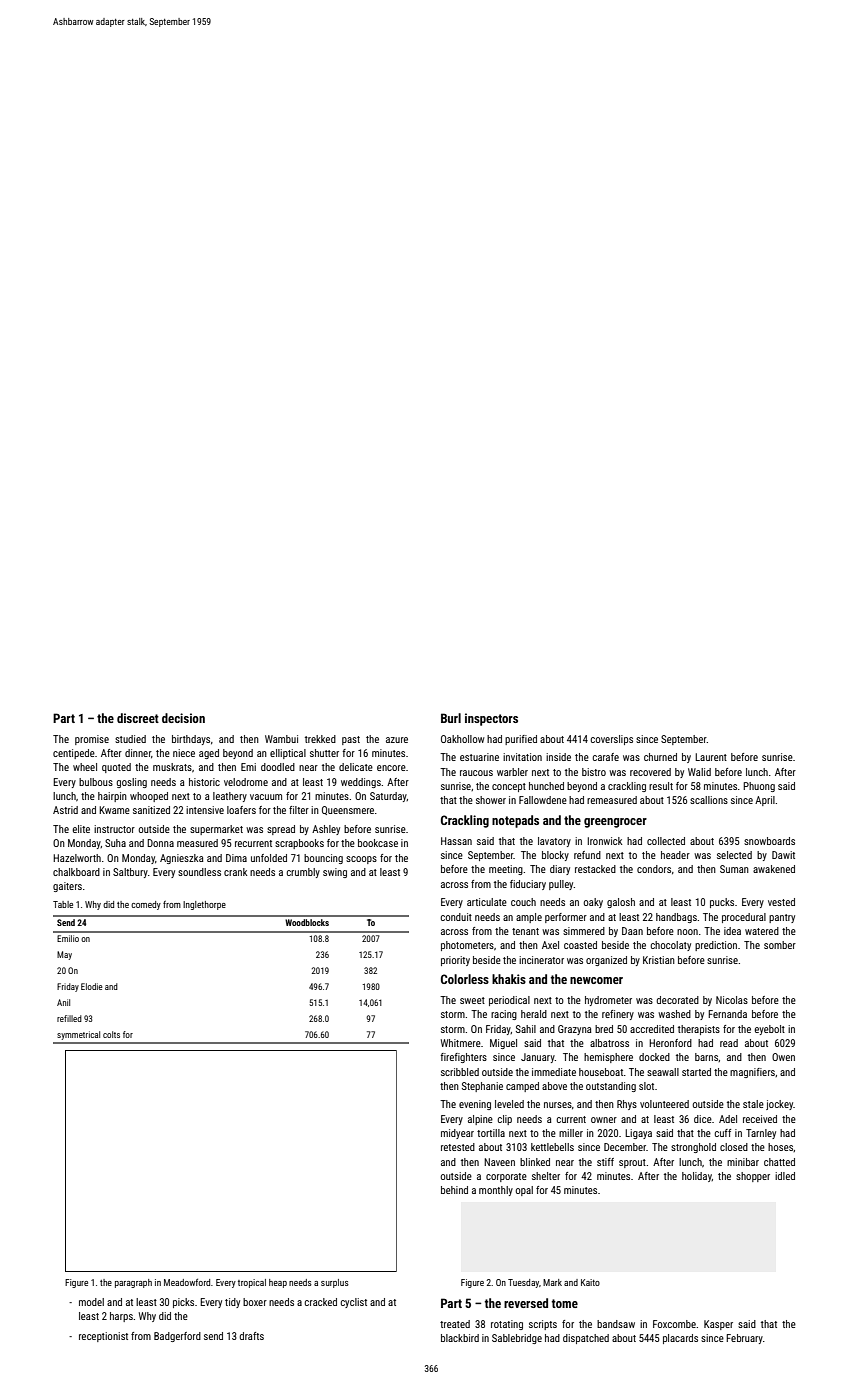  What do you see at coordinates (103, 1337) in the page?
I see `receptionist` at bounding box center [103, 1337].
